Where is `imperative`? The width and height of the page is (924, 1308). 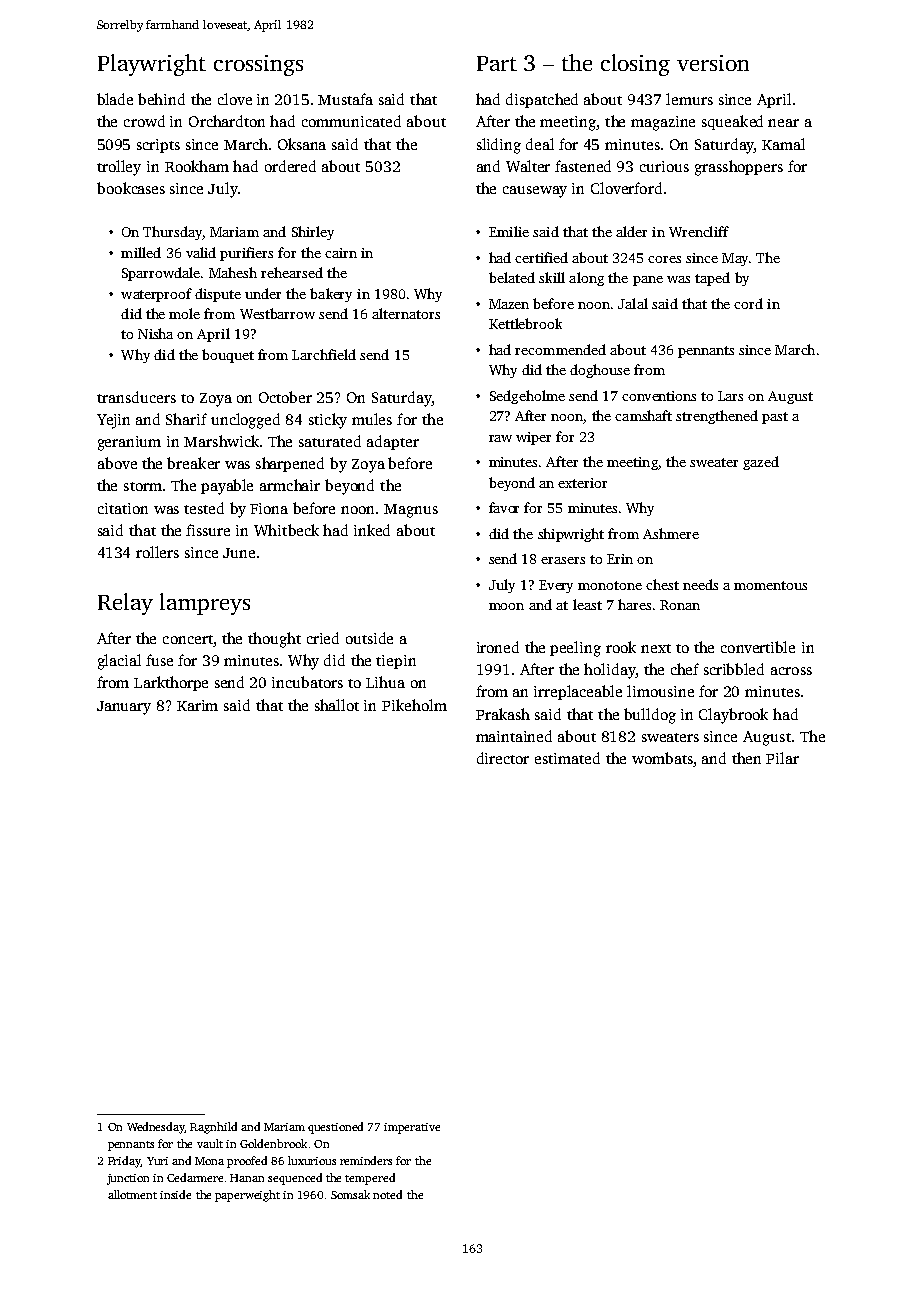 imperative is located at coordinates (412, 1128).
